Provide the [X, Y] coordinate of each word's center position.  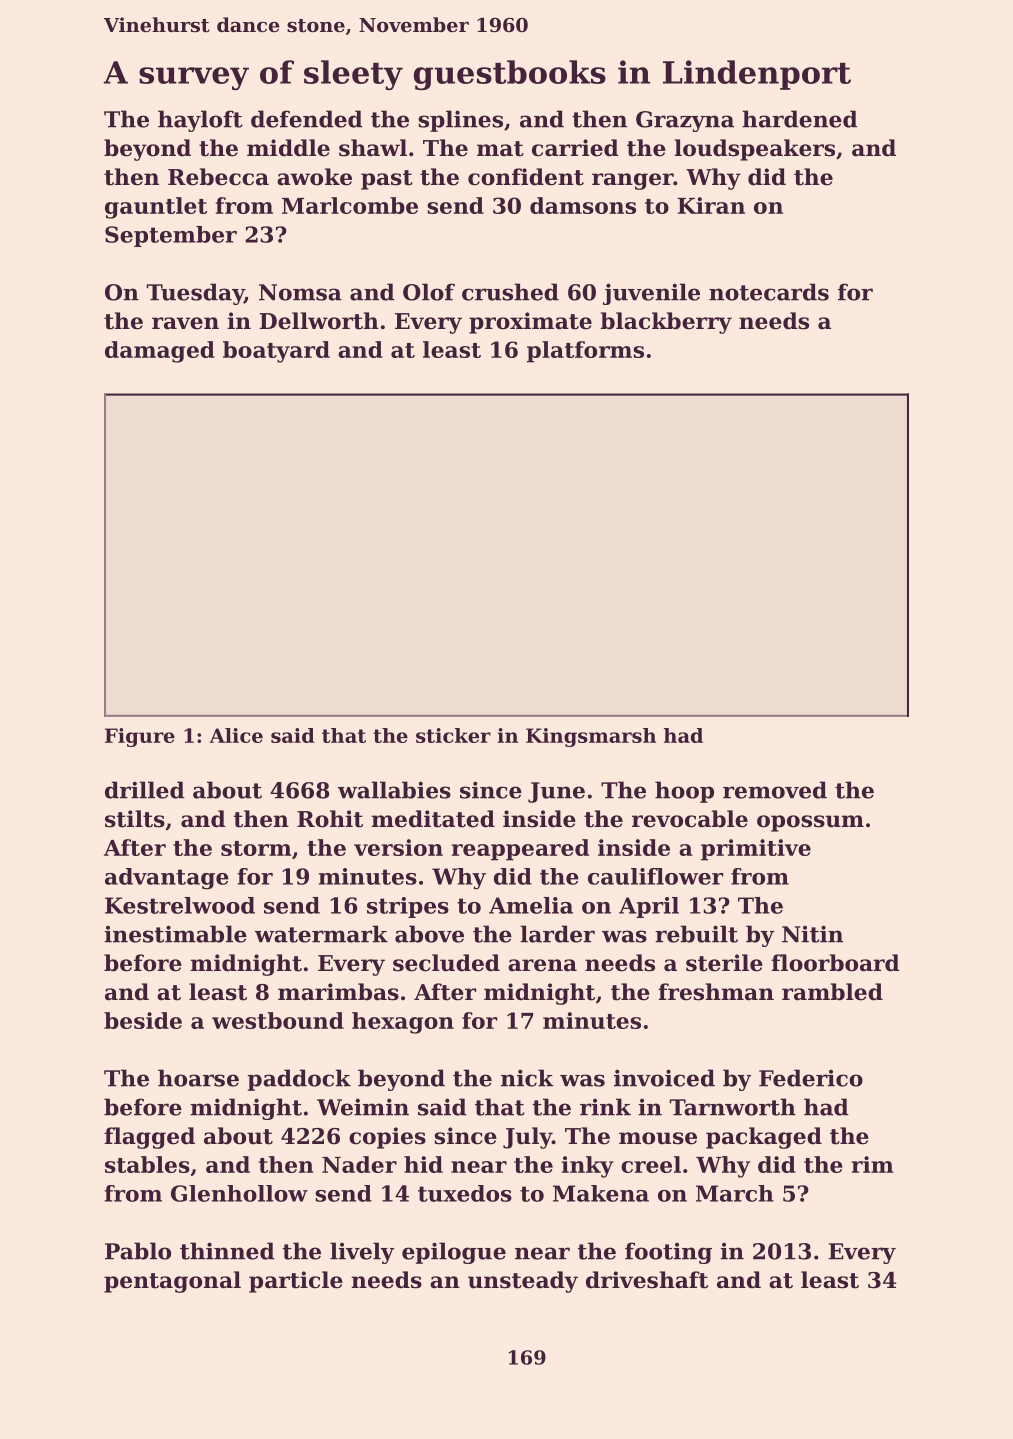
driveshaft [647, 1280]
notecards [769, 292]
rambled [832, 992]
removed [775, 790]
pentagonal [172, 1282]
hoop [684, 792]
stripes [408, 907]
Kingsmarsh [591, 737]
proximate [530, 323]
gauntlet [156, 208]
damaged [160, 352]
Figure [140, 737]
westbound [278, 1020]
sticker [453, 735]
